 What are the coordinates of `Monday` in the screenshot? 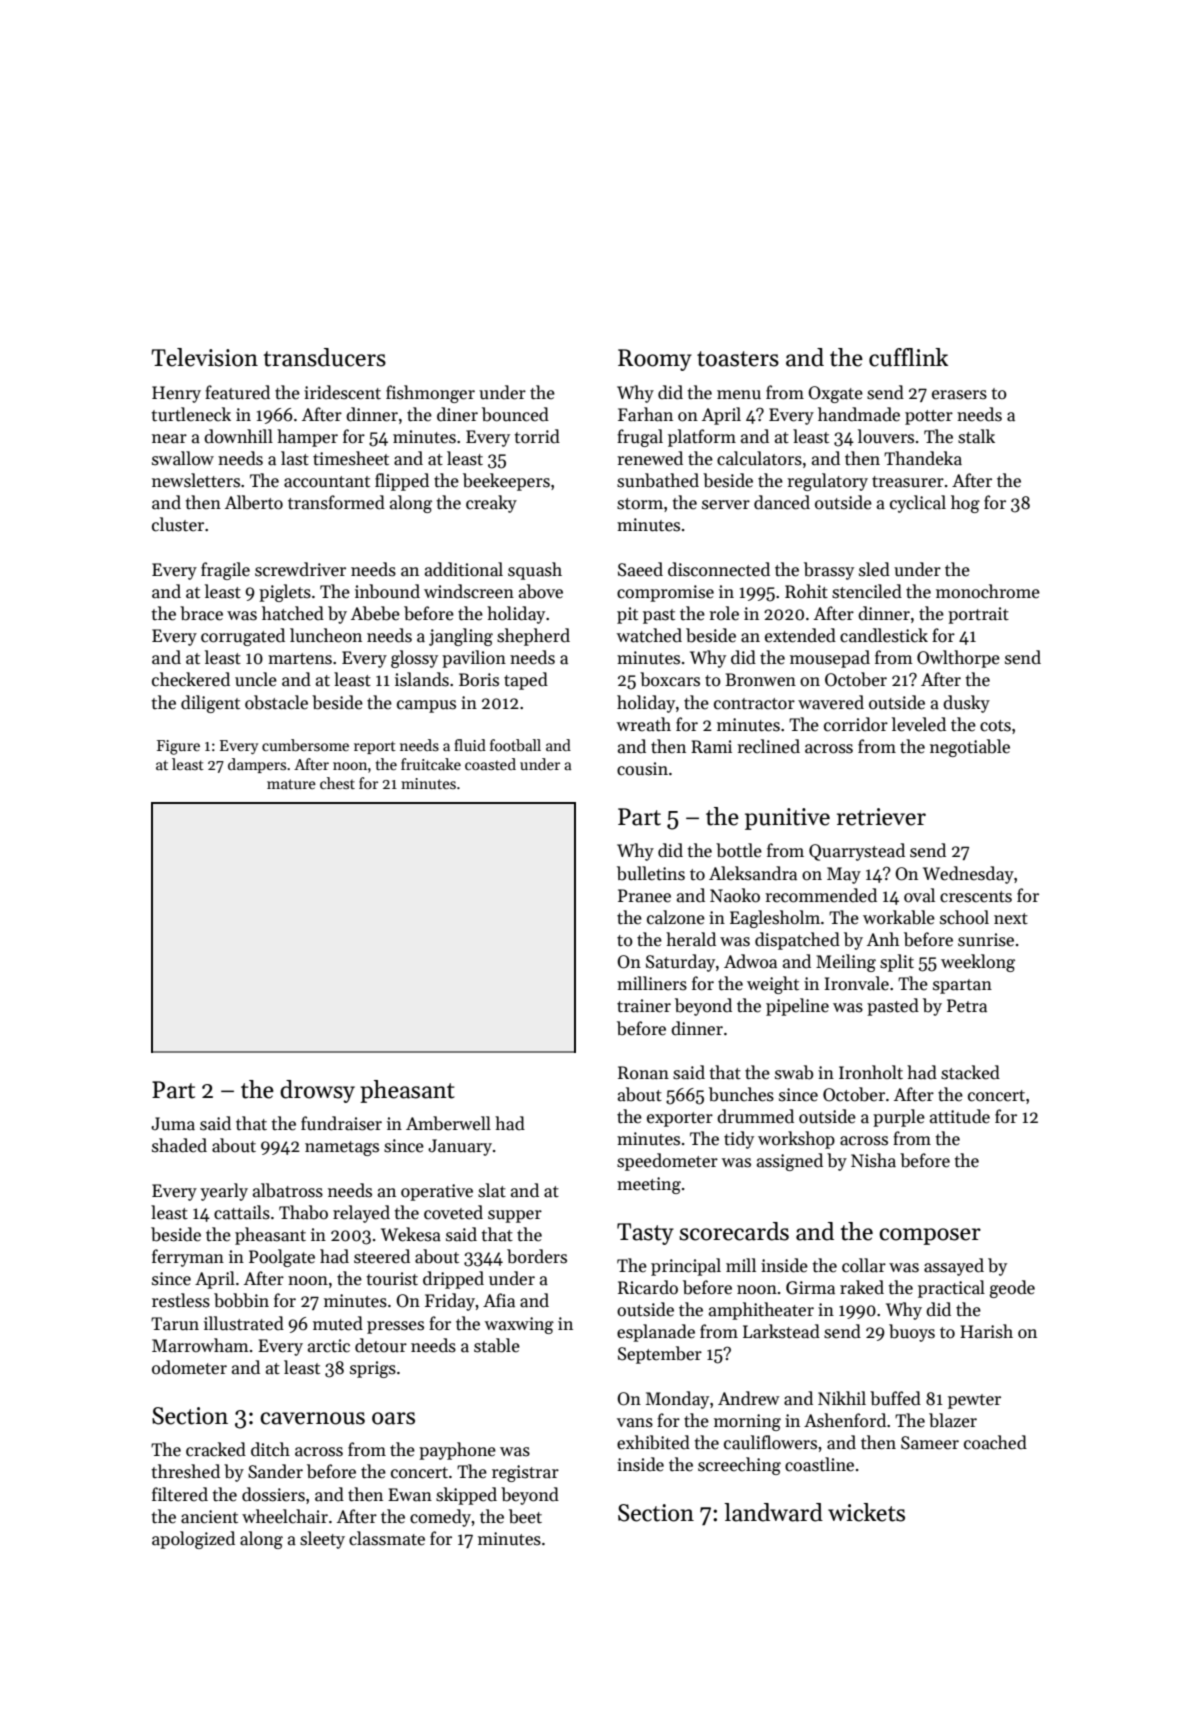 It's located at (677, 1400).
